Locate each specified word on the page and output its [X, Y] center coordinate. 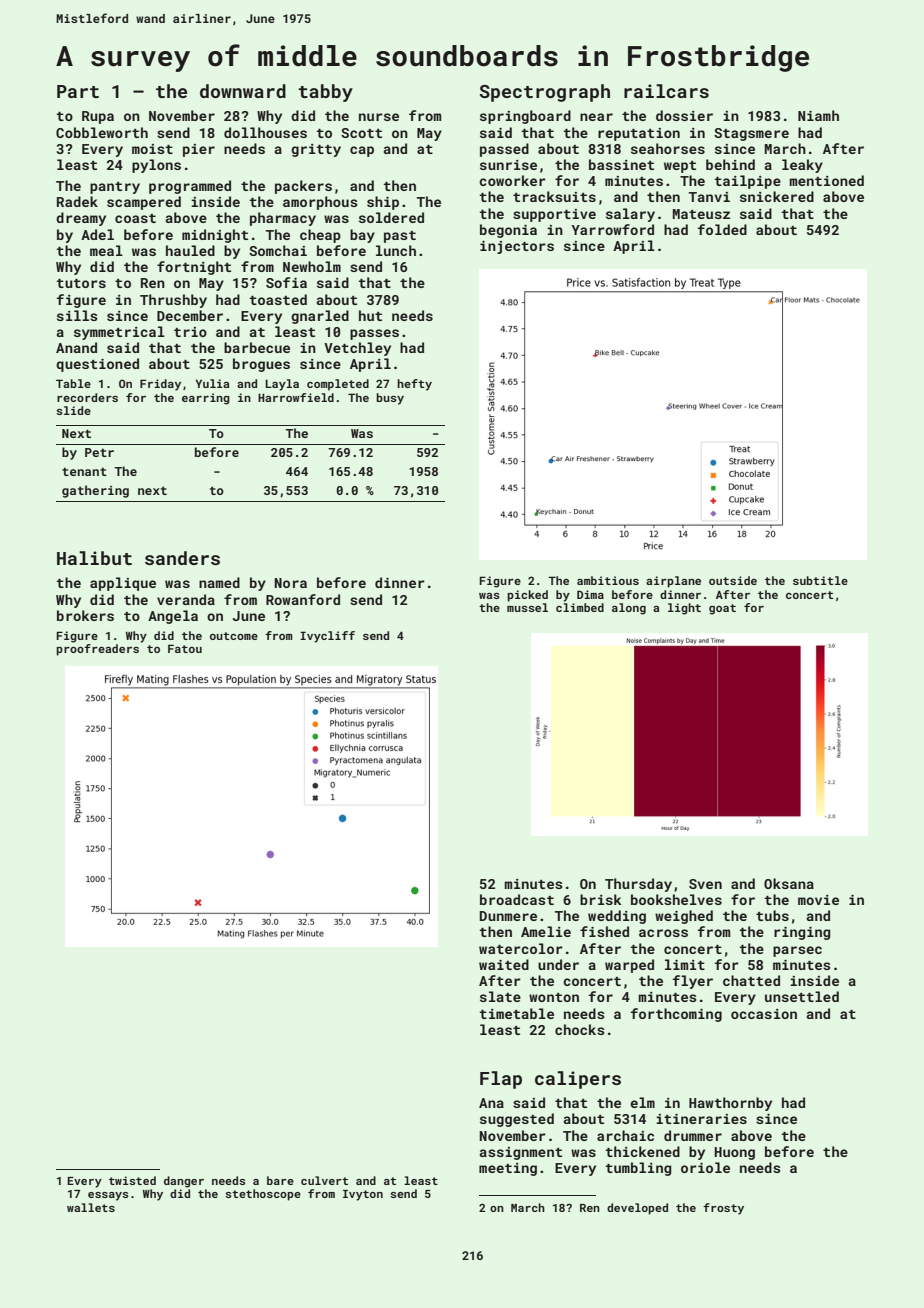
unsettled [802, 996]
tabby [325, 93]
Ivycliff [327, 637]
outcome [234, 636]
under [558, 964]
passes [374, 334]
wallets [91, 1207]
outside [733, 580]
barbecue [257, 347]
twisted [132, 1180]
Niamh [818, 115]
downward [243, 91]
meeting [508, 1169]
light [684, 609]
